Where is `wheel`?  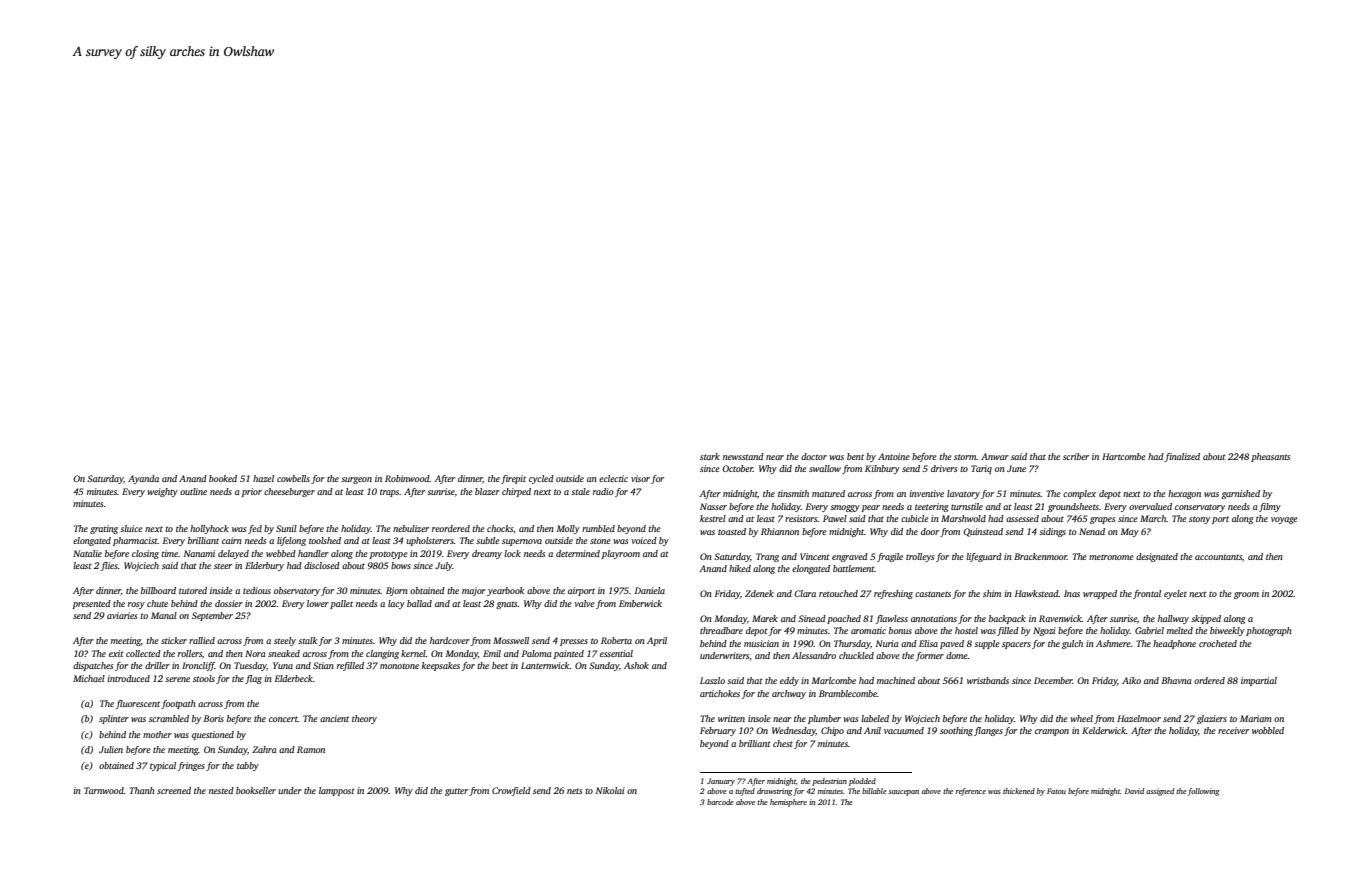 wheel is located at coordinates (1081, 718).
